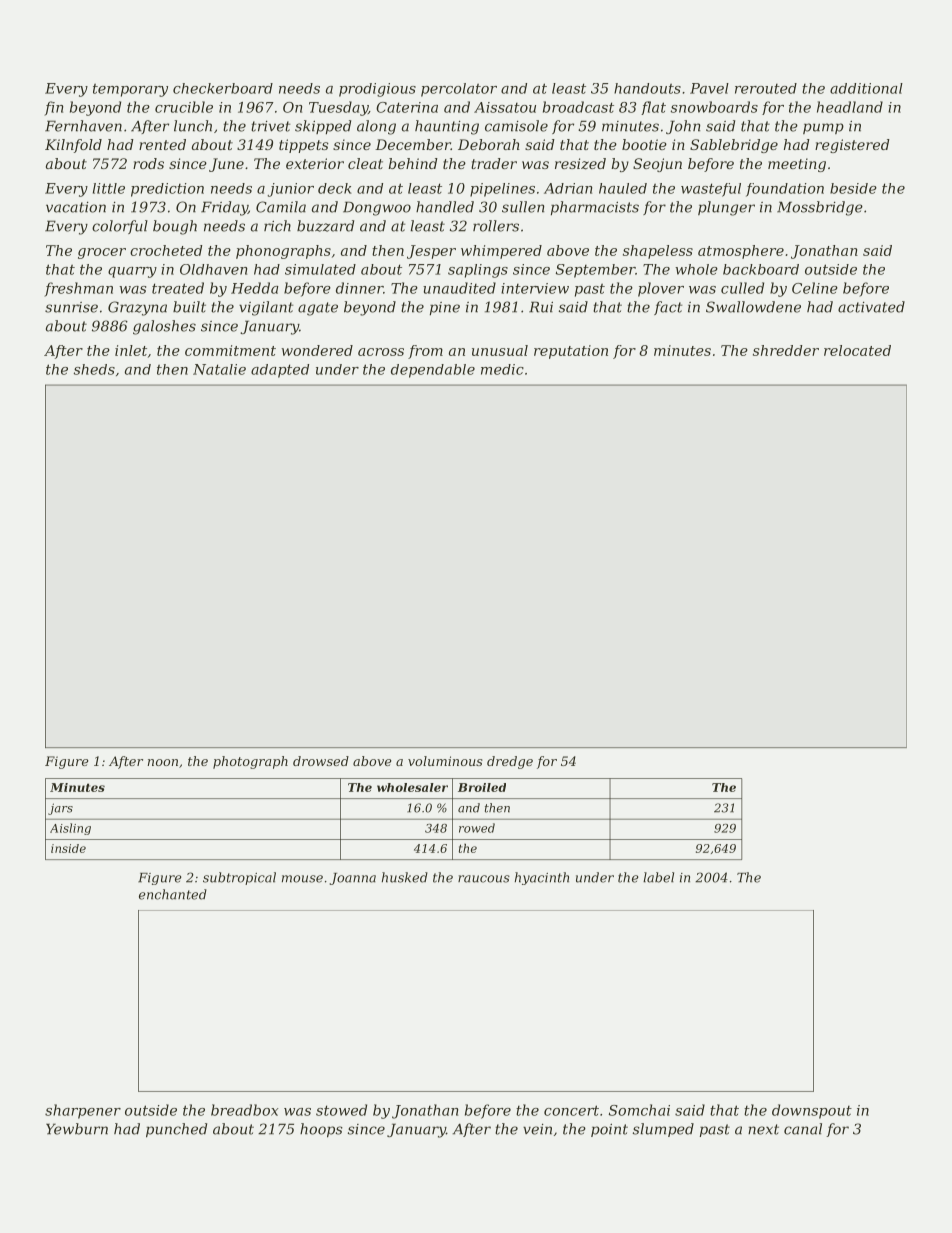 This screenshot has height=1233, width=952. Describe the element at coordinates (83, 1111) in the screenshot. I see `sharpener` at that location.
